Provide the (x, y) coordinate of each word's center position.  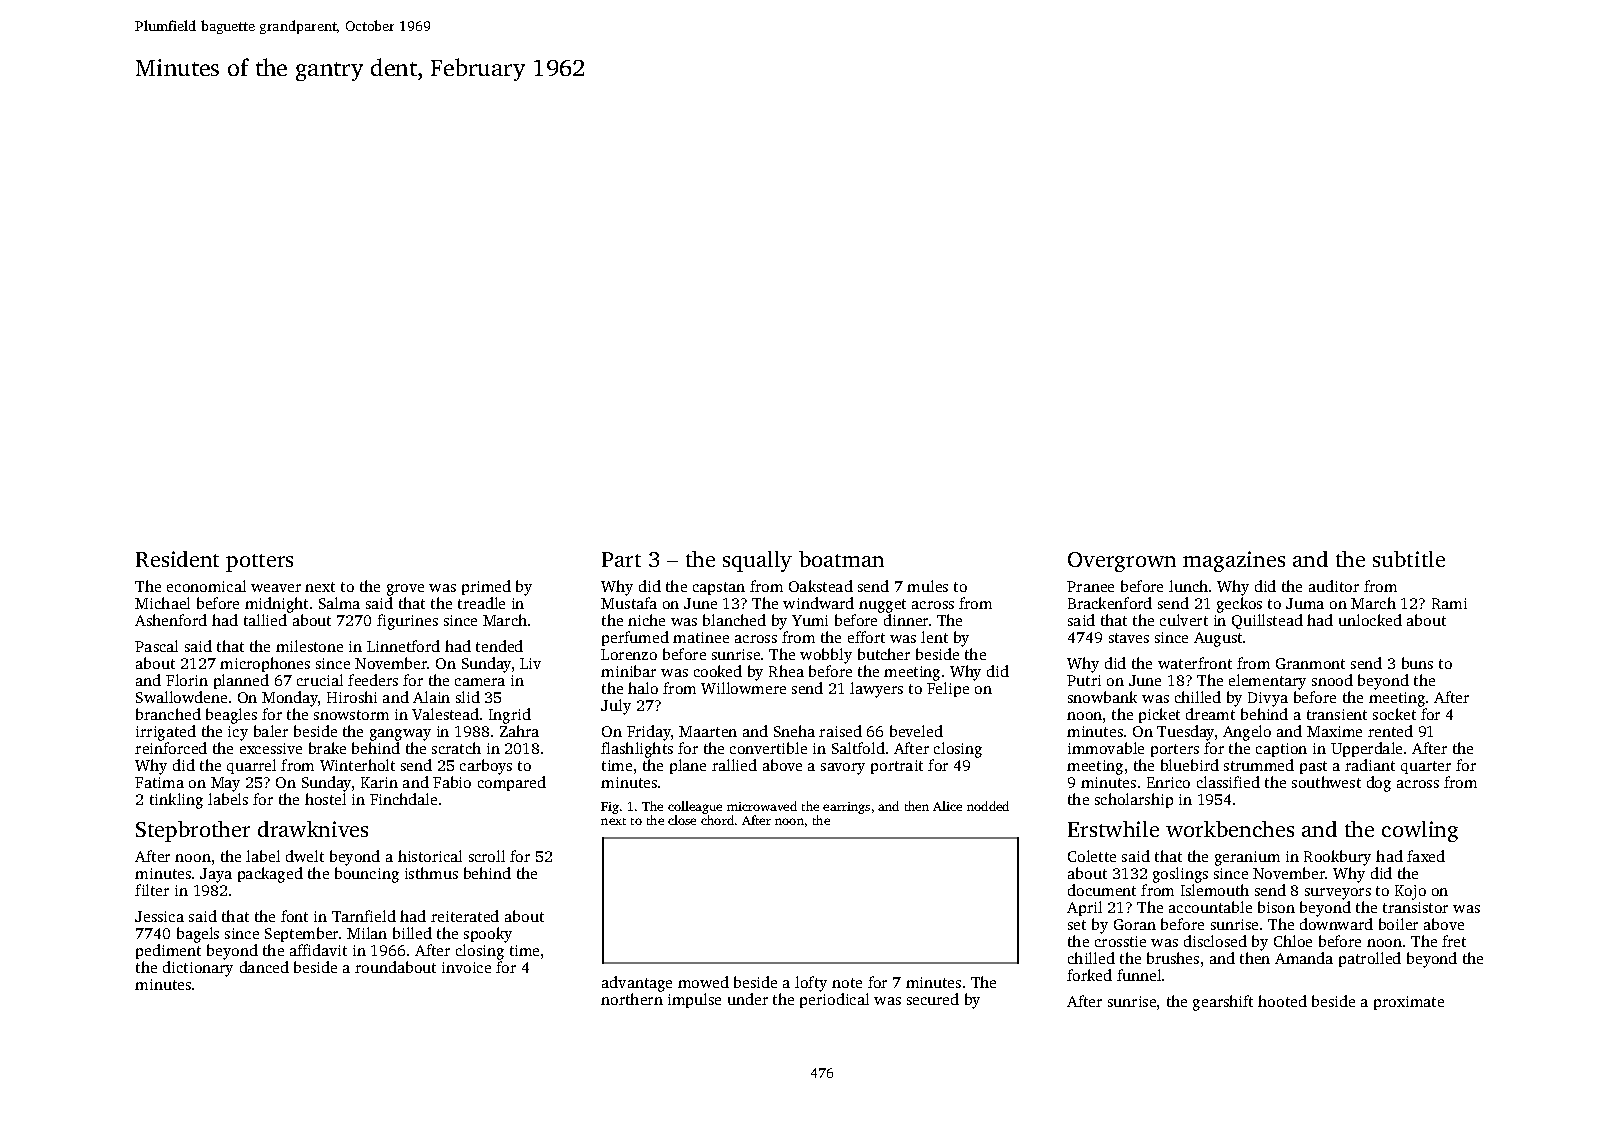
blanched (734, 620)
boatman (841, 559)
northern (632, 999)
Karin (379, 782)
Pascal (156, 646)
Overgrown (1122, 562)
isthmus (431, 873)
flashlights (637, 750)
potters (259, 563)
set (1077, 925)
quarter (1426, 767)
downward (1336, 924)
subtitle (1409, 559)
